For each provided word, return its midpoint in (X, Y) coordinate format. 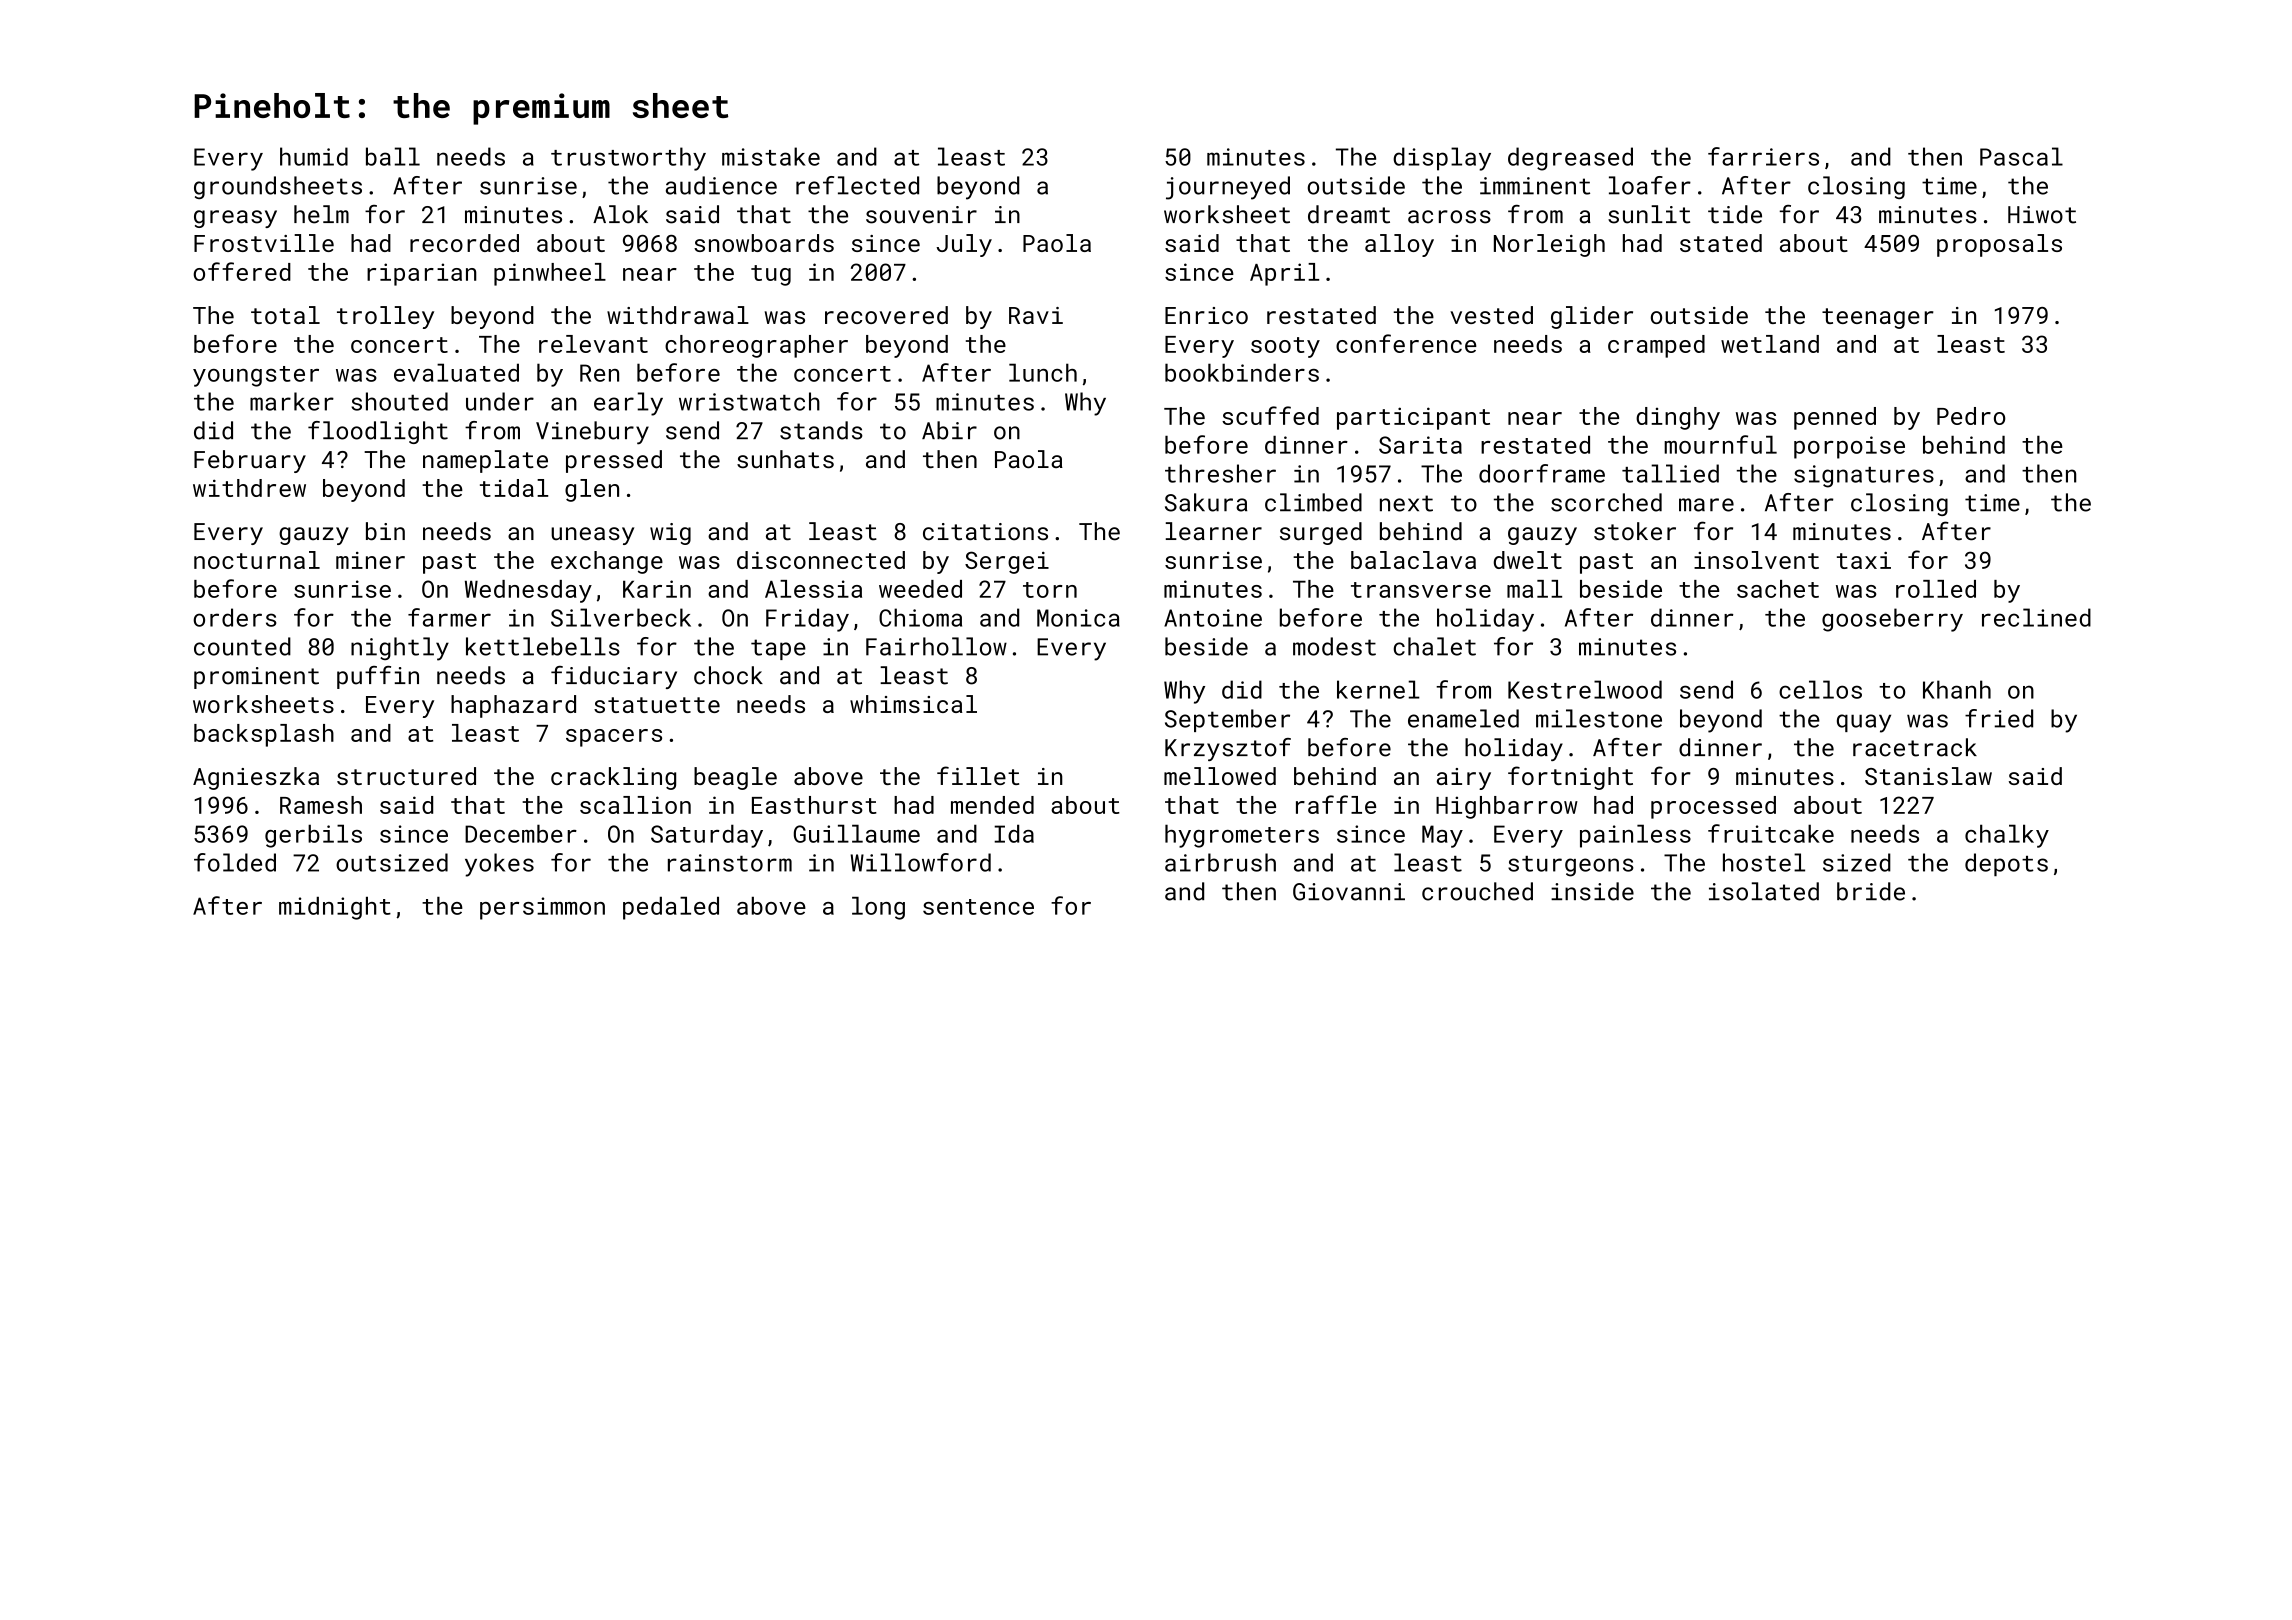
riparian (422, 274)
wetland (1770, 344)
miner (370, 560)
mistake (771, 156)
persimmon (542, 908)
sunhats (785, 459)
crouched (1477, 891)
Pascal (2021, 156)
